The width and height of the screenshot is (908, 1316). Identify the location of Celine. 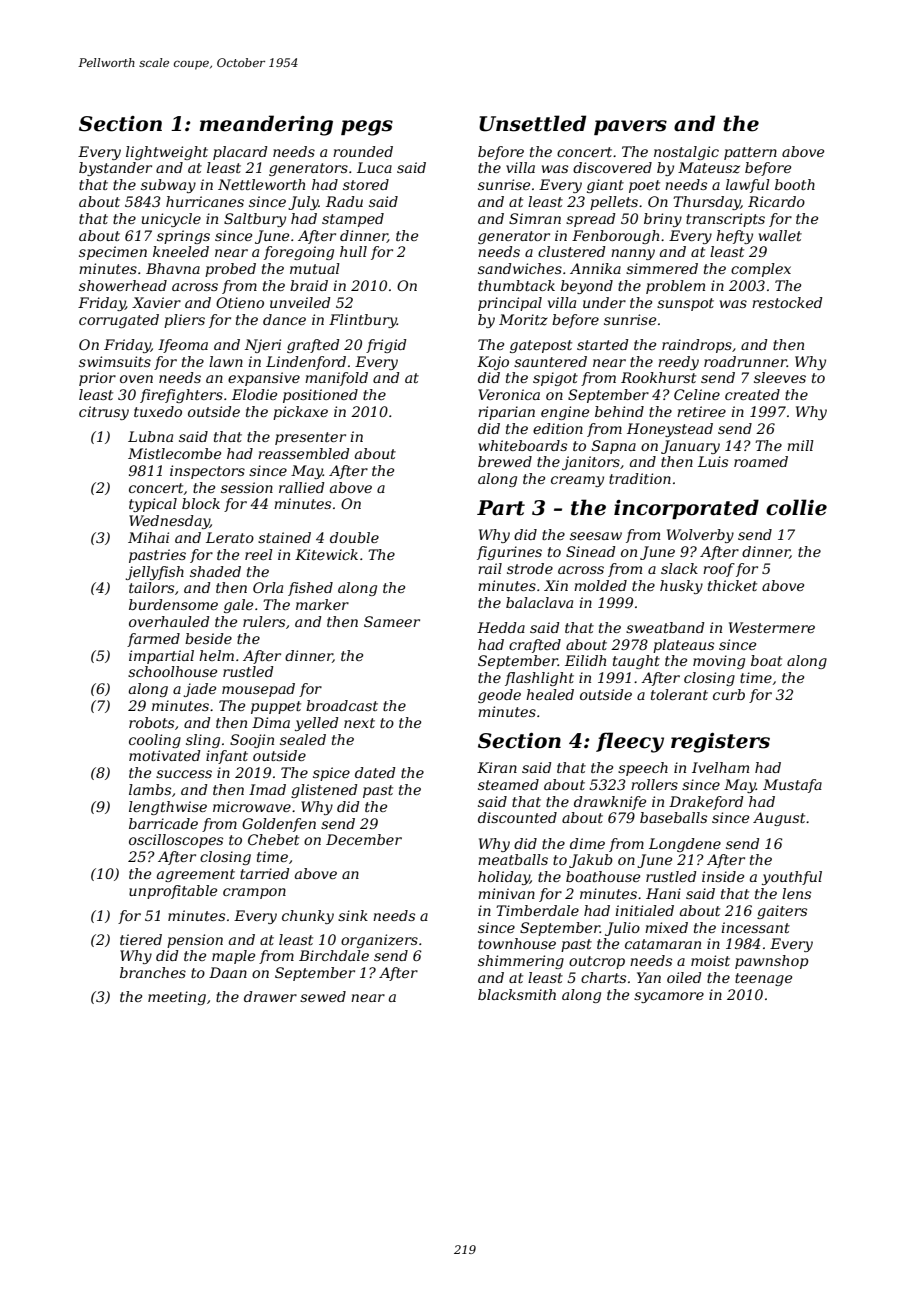
(697, 394).
